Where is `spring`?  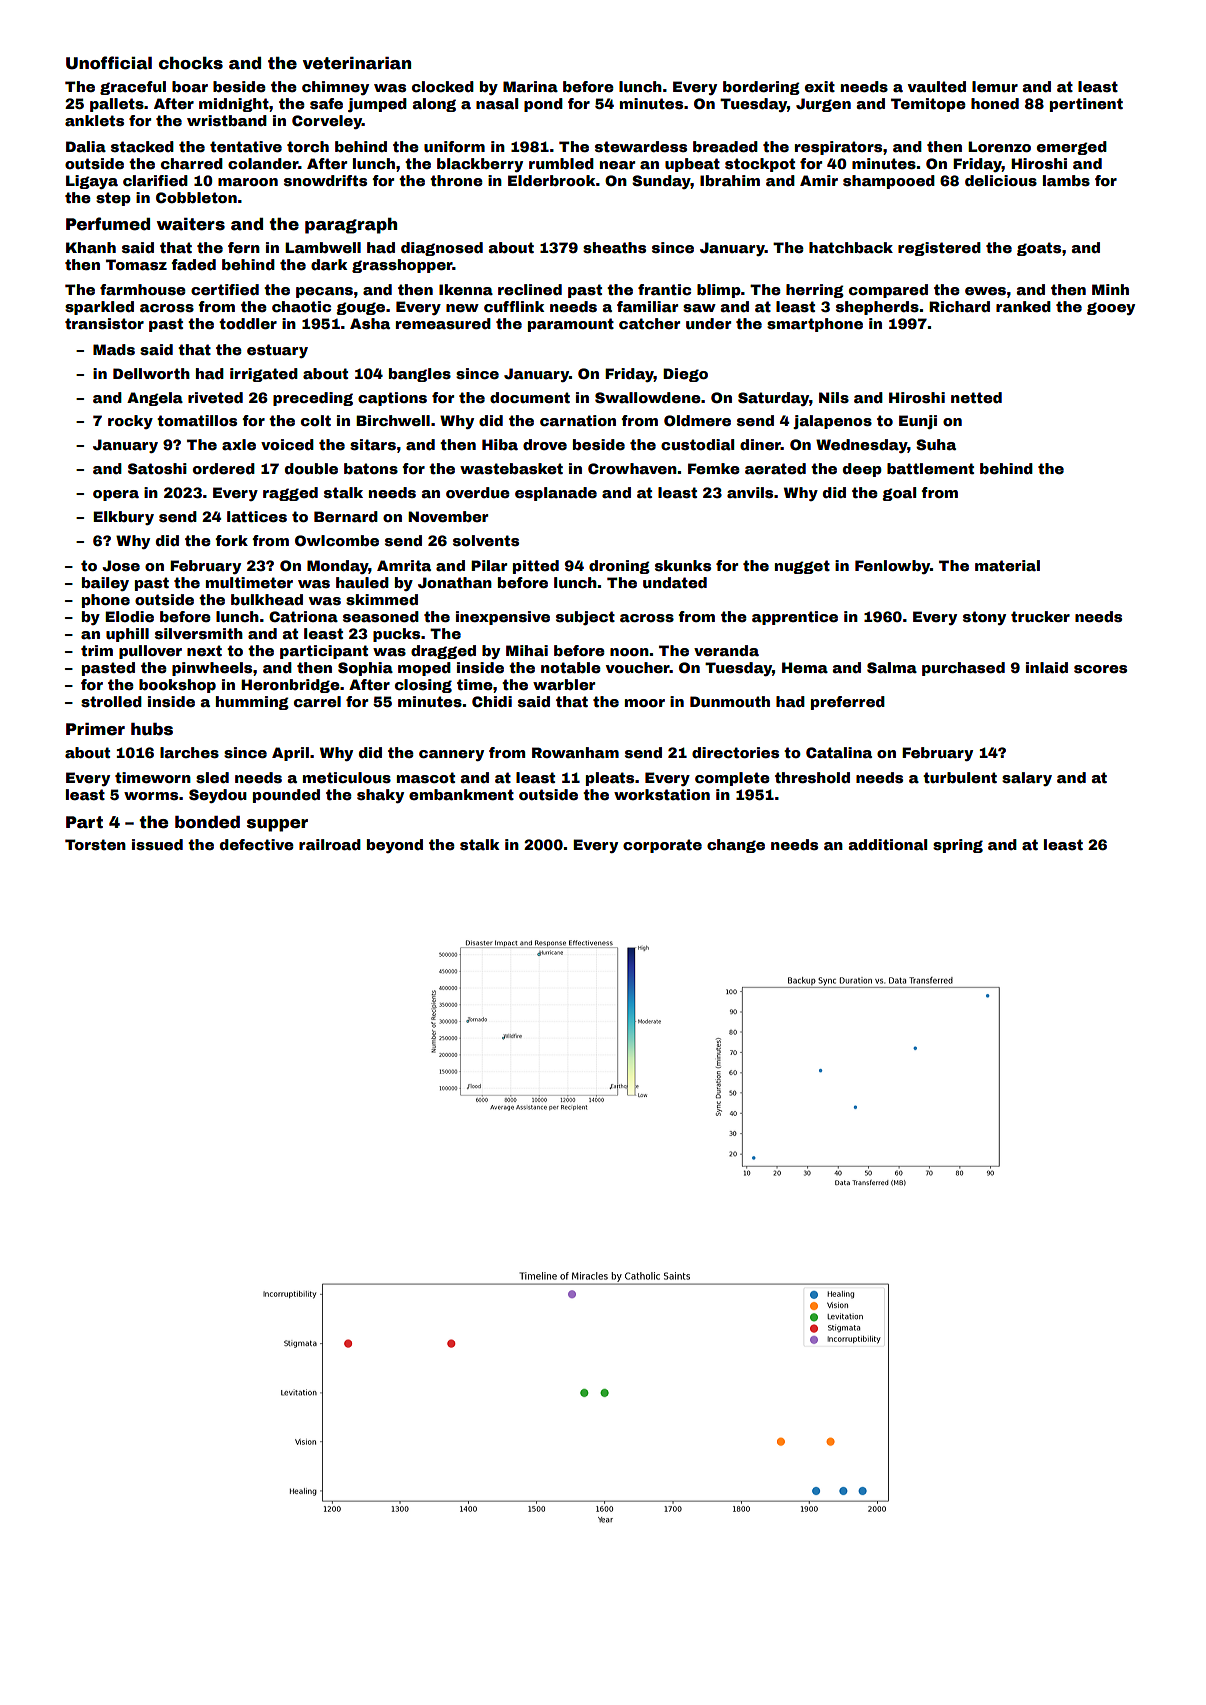
spring is located at coordinates (958, 846).
